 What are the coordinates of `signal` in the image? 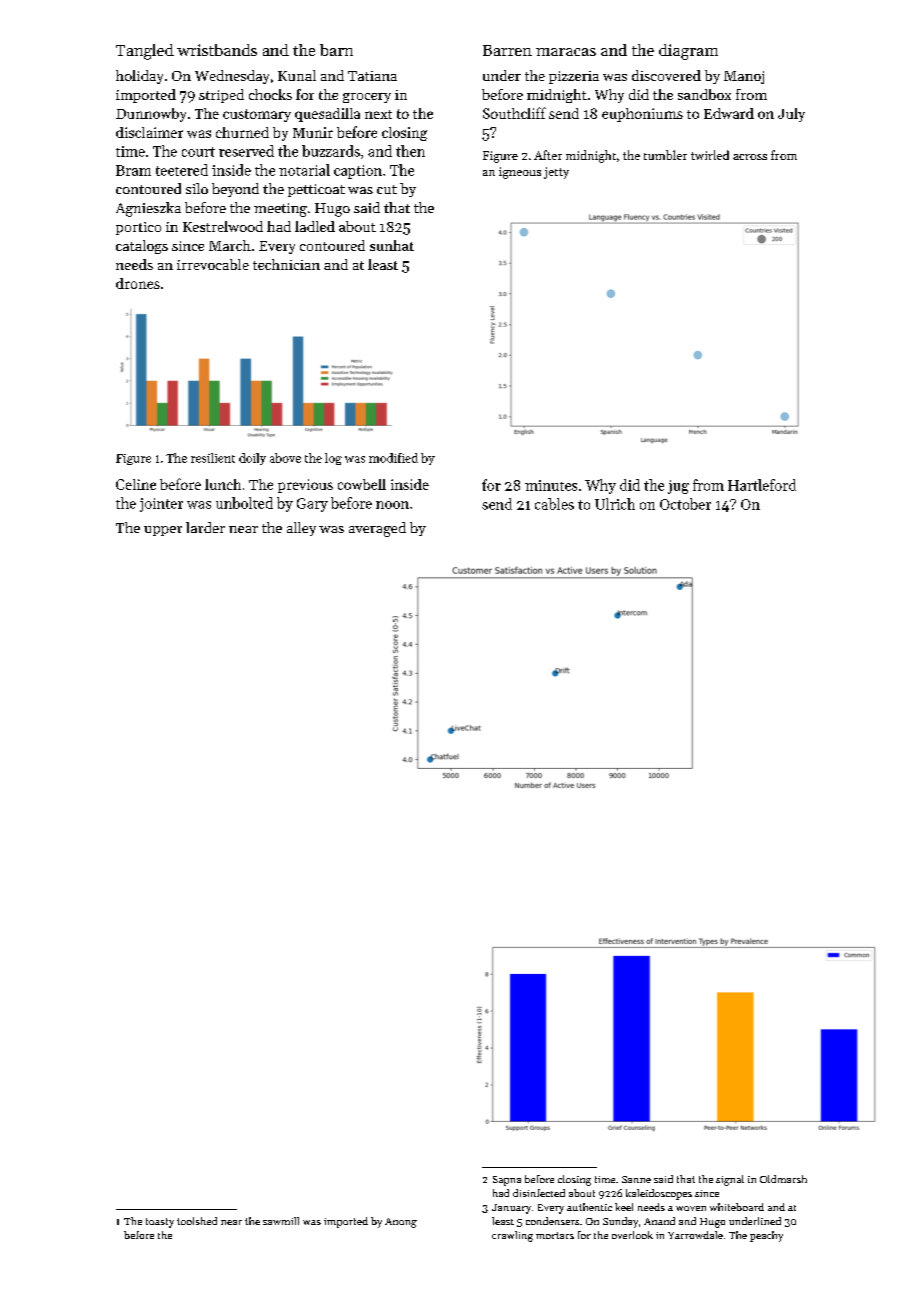 It's located at (730, 1180).
